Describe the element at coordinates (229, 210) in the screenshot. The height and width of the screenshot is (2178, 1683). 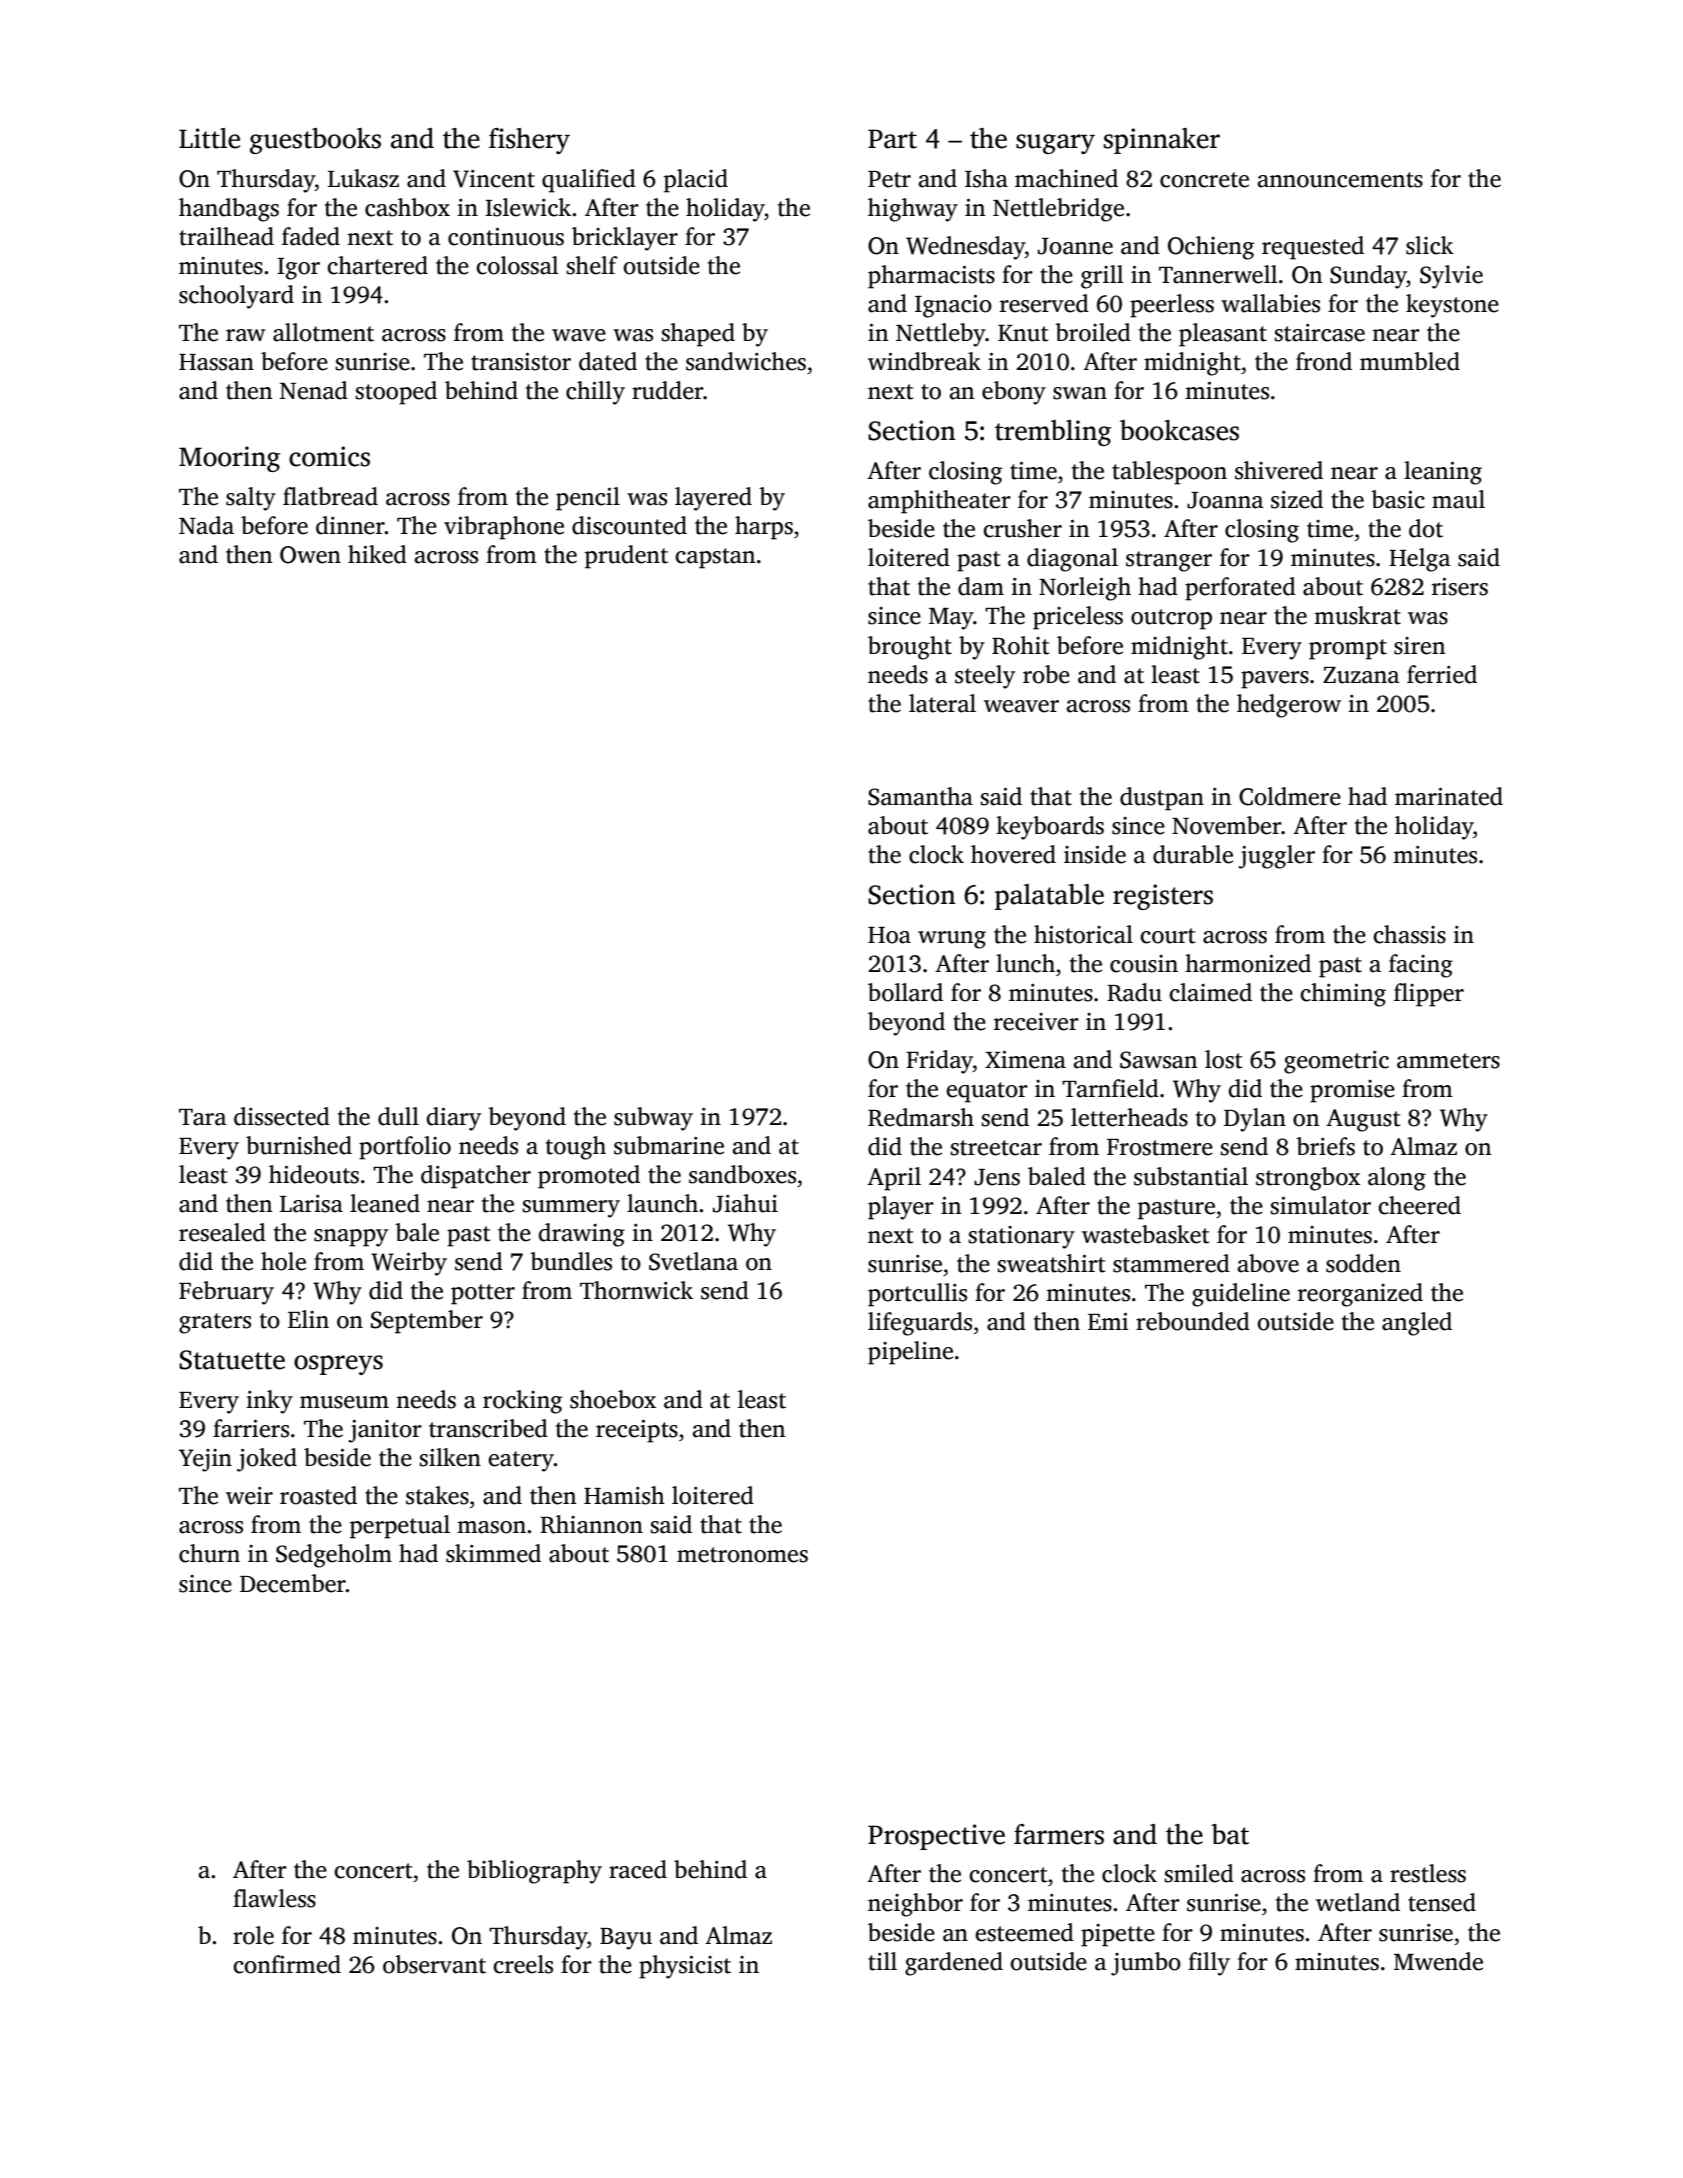
I see `handbags` at that location.
